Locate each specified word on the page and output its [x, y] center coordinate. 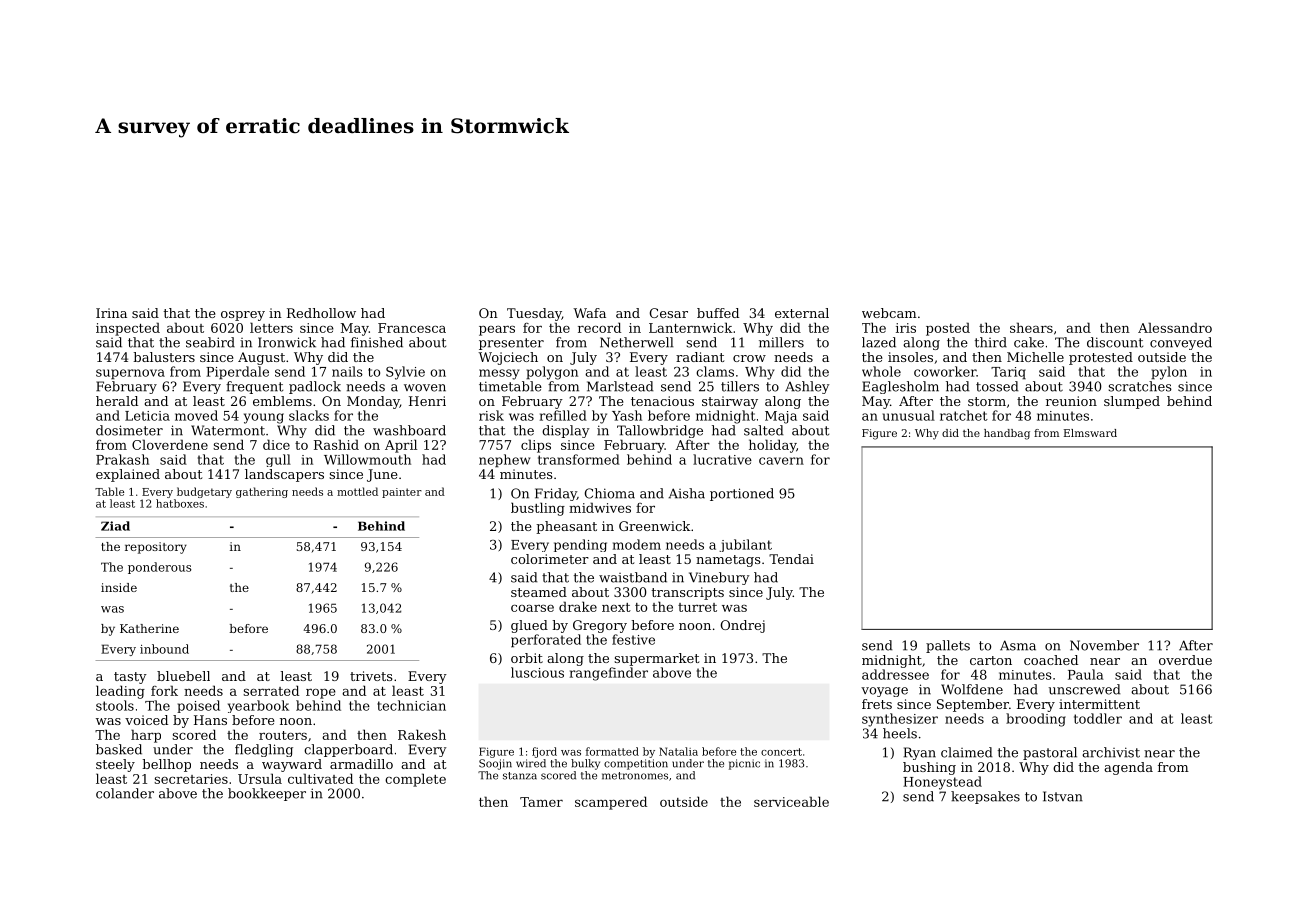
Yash [627, 415]
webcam [889, 313]
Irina [111, 313]
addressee [895, 674]
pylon [1169, 373]
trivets [371, 676]
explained [128, 475]
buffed [718, 313]
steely [115, 765]
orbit [527, 658]
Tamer [541, 802]
